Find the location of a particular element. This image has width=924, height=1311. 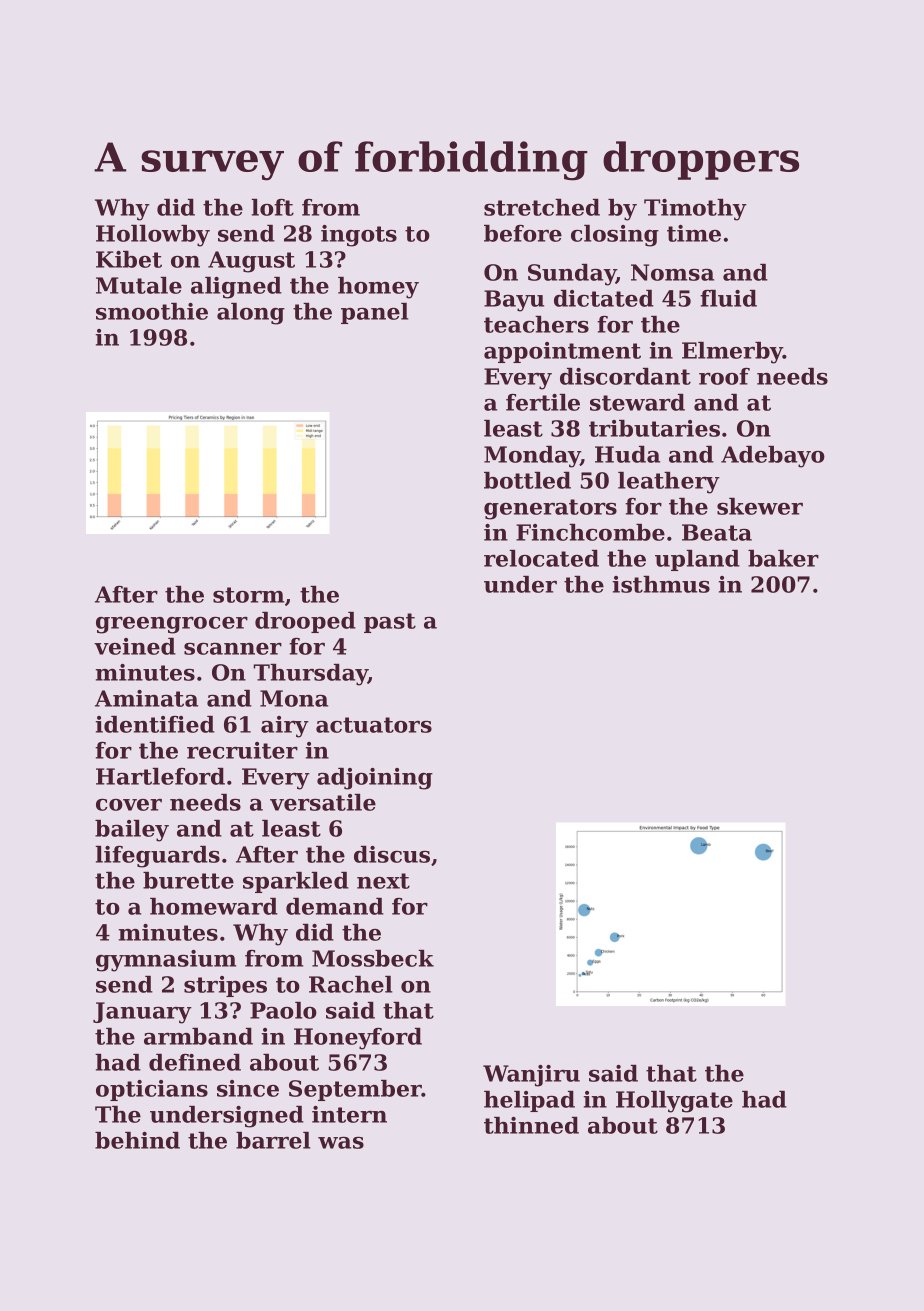

since is located at coordinates (248, 1088).
